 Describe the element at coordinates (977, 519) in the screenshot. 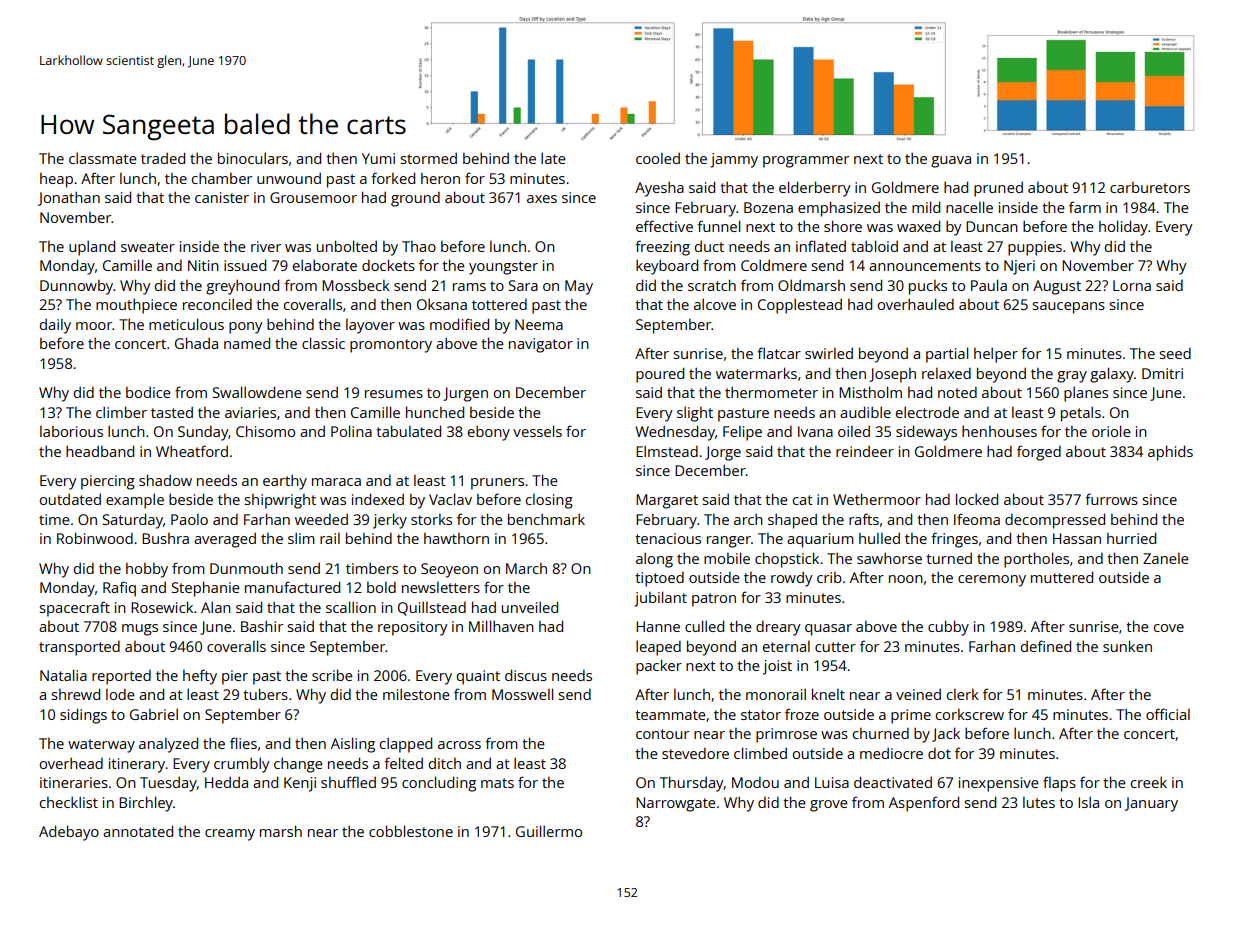

I see `Ifeoma` at that location.
